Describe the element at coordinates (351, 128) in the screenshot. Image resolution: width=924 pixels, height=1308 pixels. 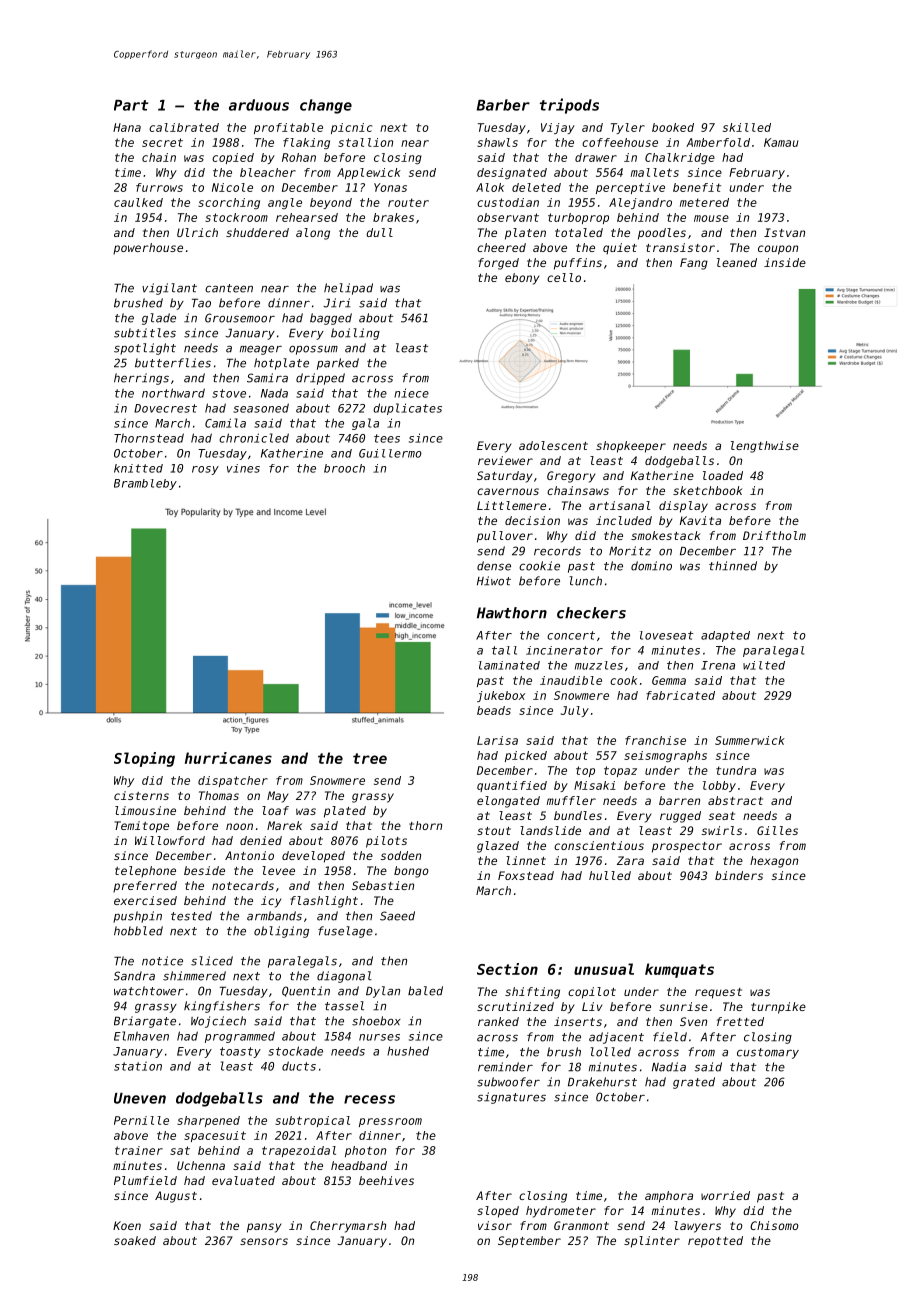
I see `picnic` at that location.
